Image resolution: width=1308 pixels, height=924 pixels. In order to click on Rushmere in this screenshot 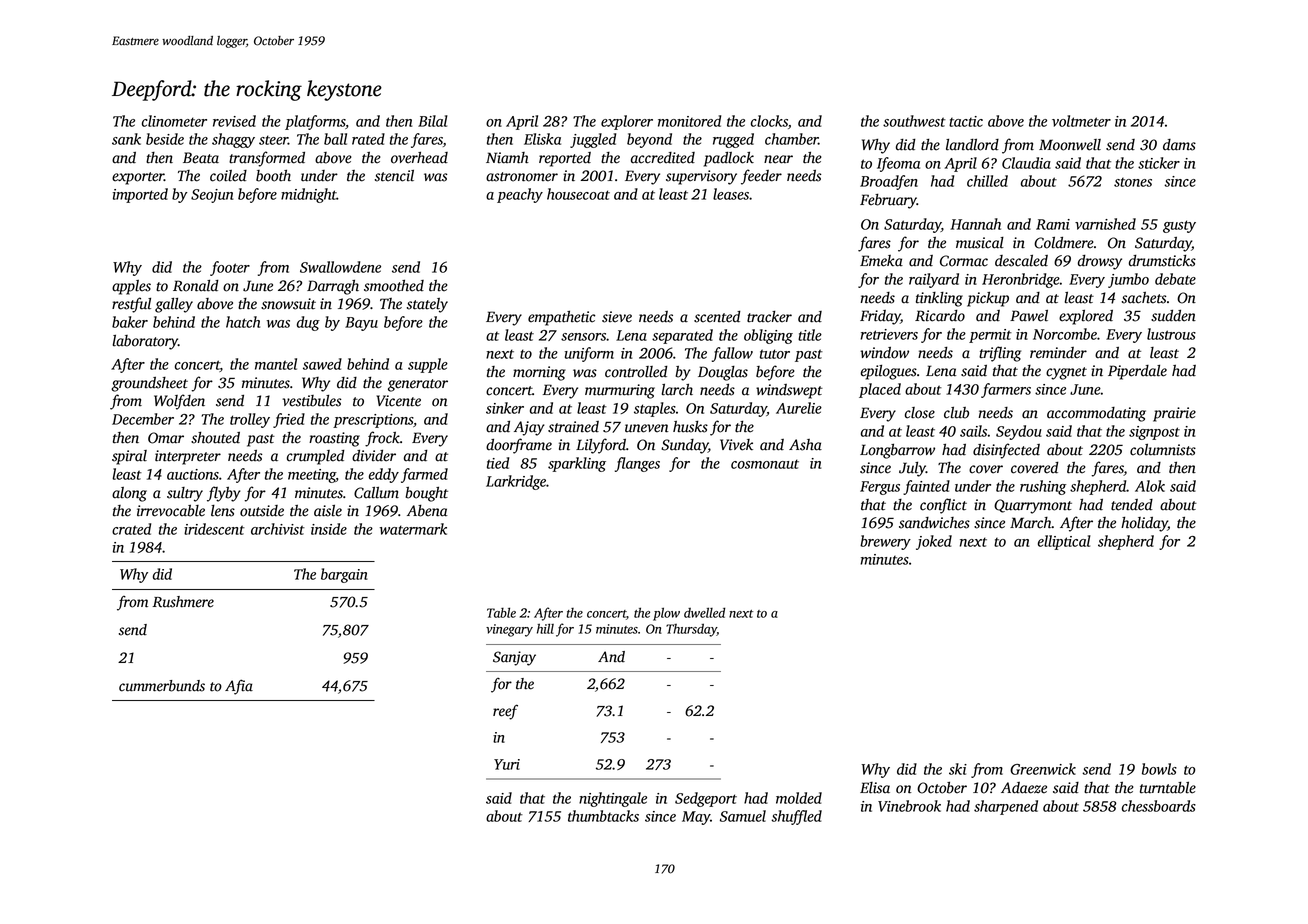, I will do `click(183, 602)`.
